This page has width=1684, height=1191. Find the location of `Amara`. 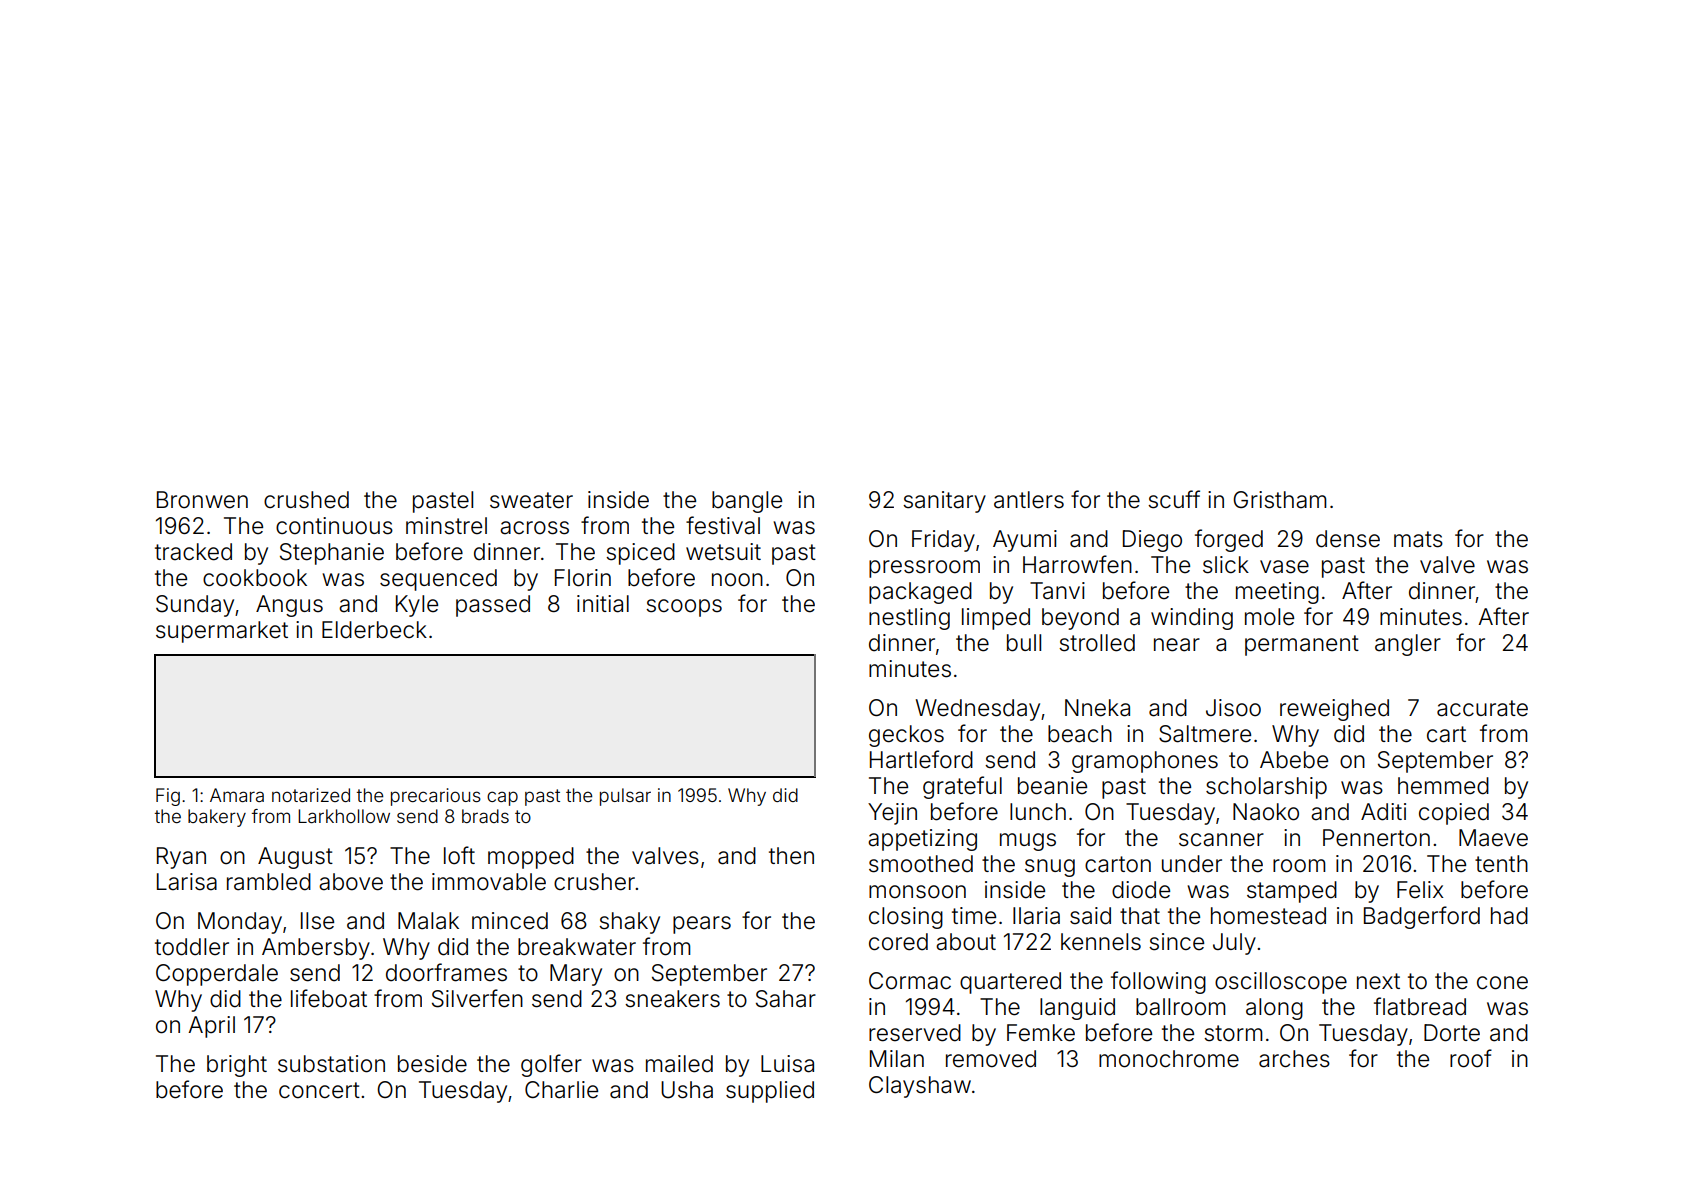

Amara is located at coordinates (237, 795).
